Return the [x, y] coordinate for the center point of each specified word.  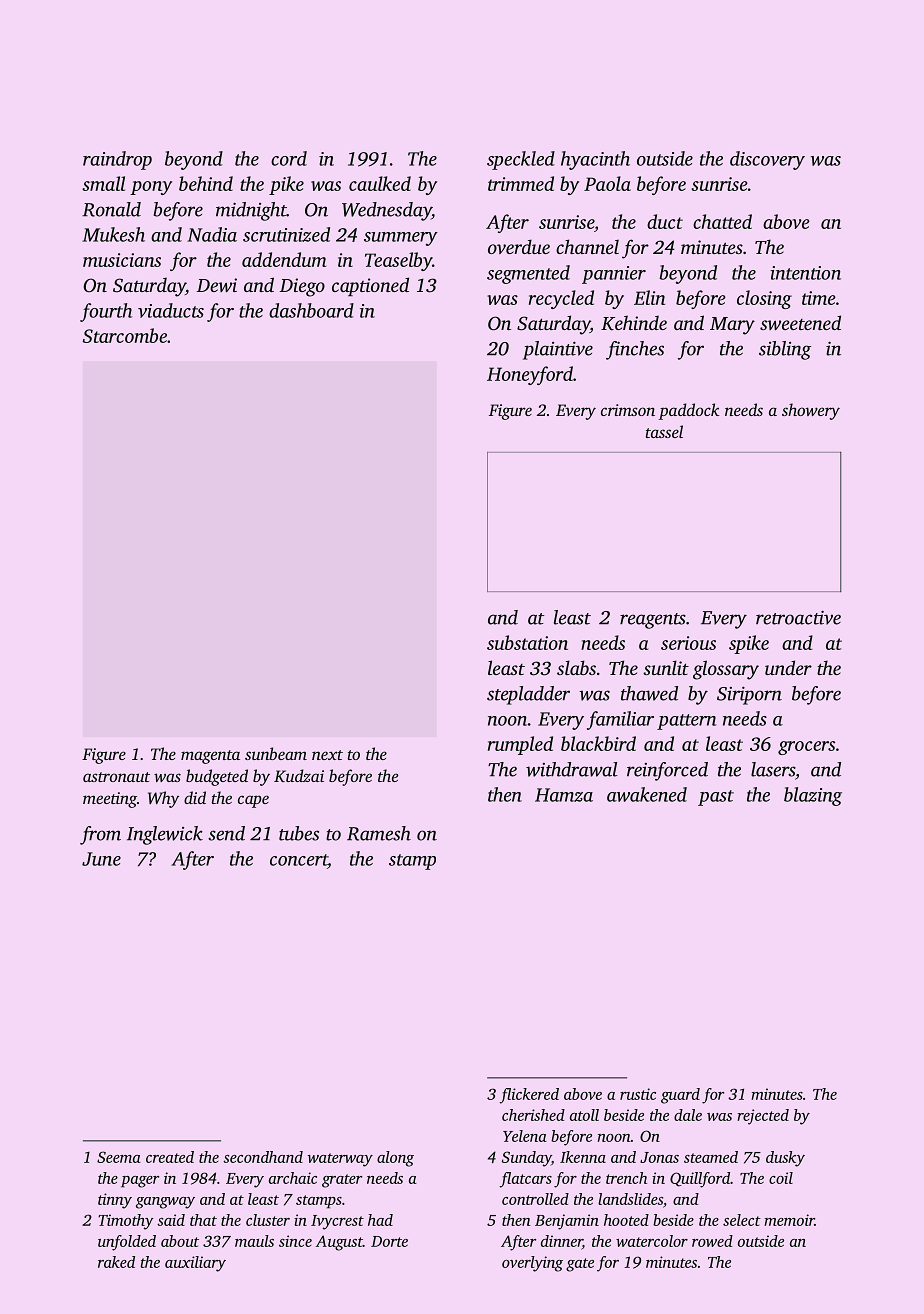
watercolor [652, 1241]
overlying [532, 1264]
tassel [664, 431]
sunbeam [276, 753]
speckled [521, 160]
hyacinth [595, 160]
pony [151, 188]
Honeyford [530, 375]
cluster [268, 1220]
